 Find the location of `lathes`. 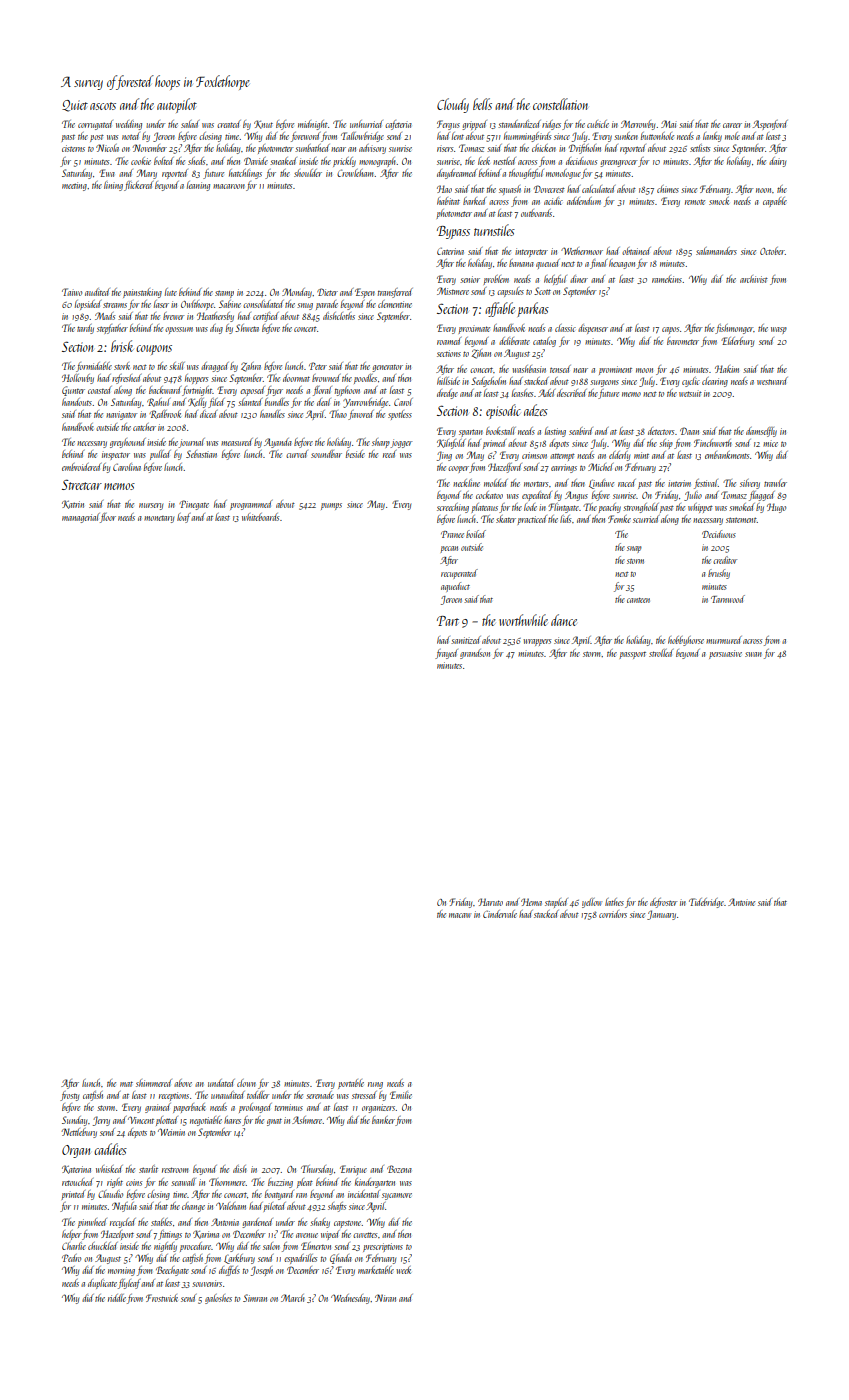

lathes is located at coordinates (614, 902).
